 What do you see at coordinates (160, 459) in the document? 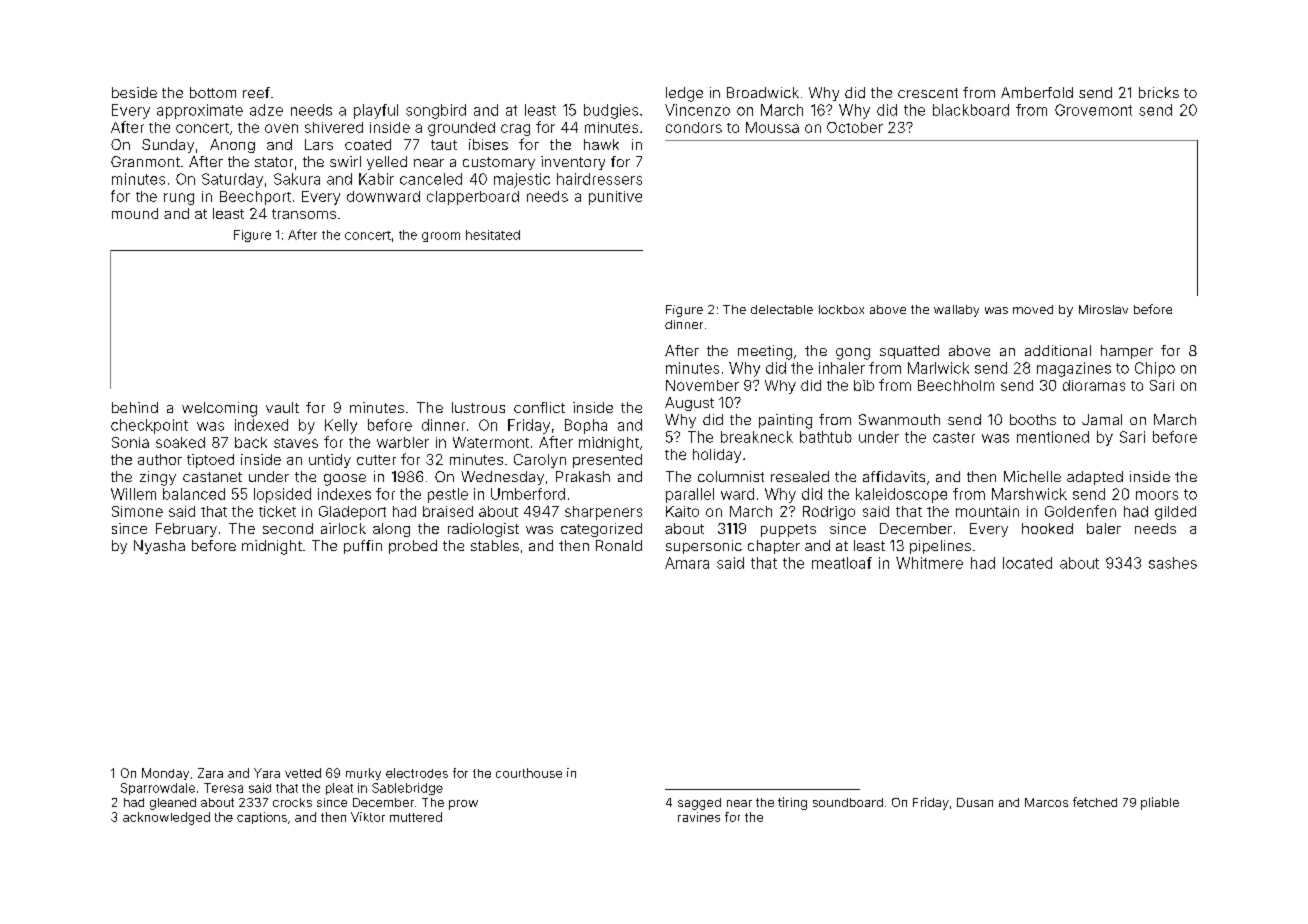
I see `author` at bounding box center [160, 459].
